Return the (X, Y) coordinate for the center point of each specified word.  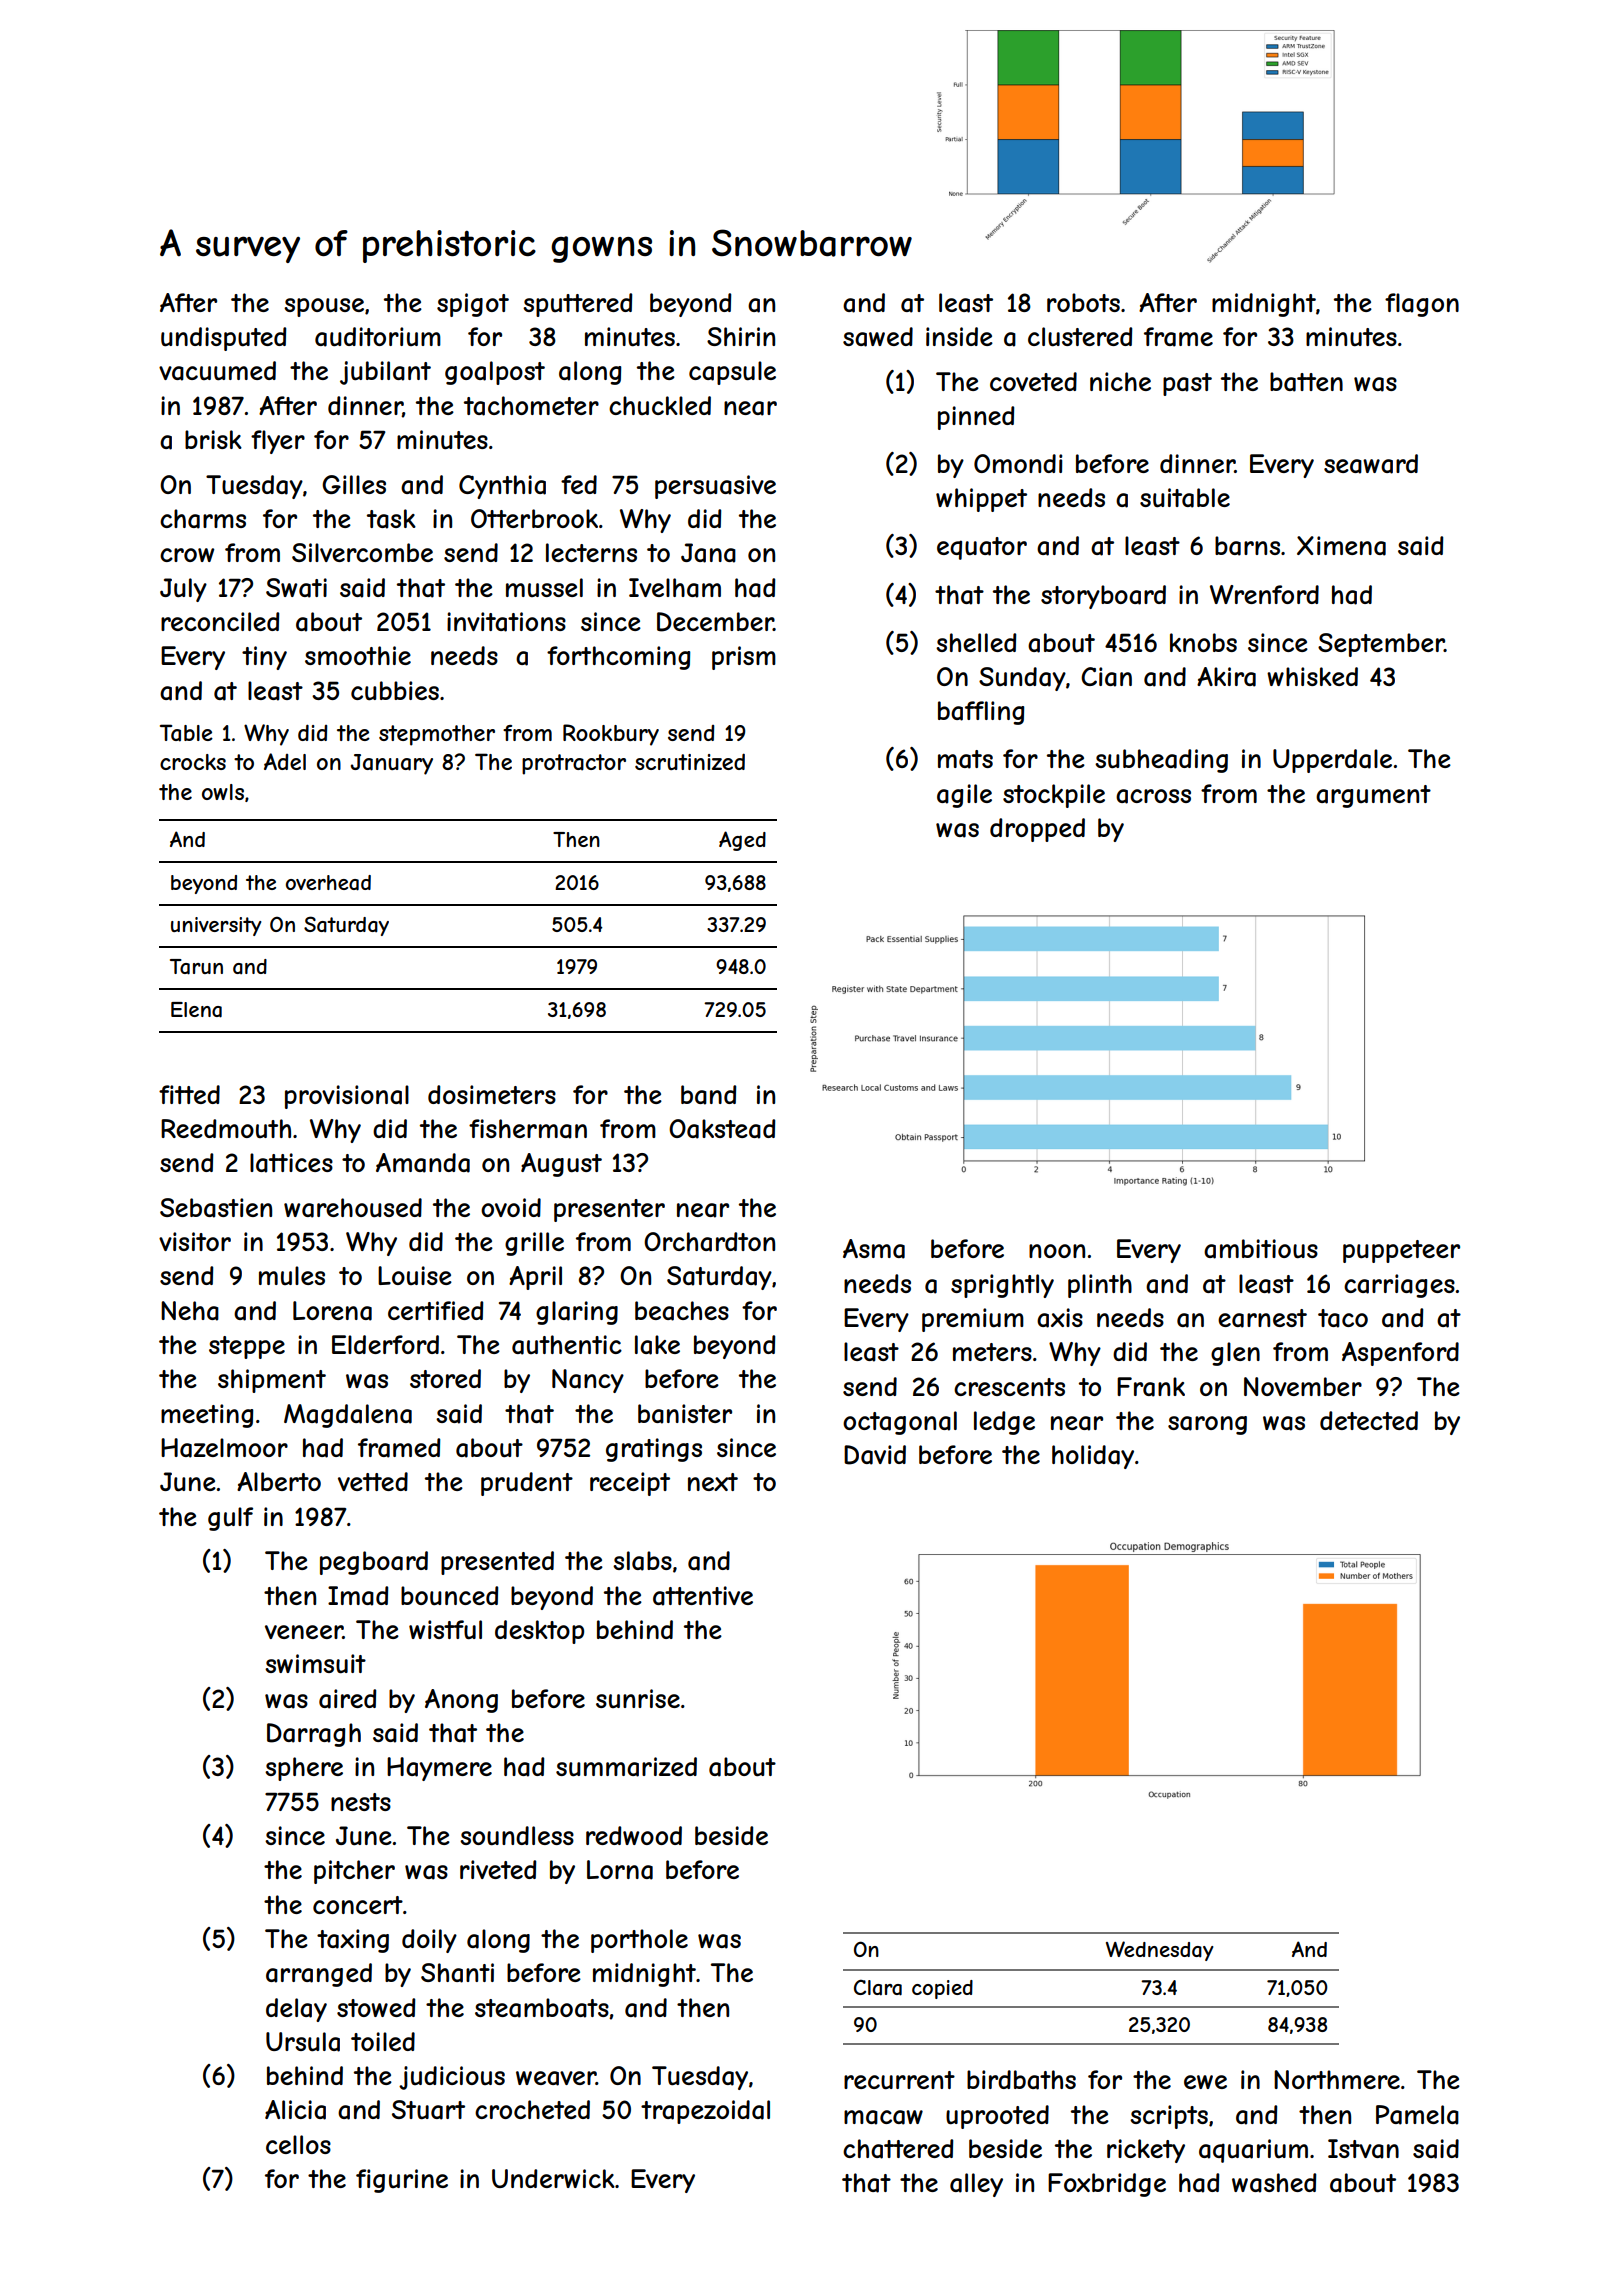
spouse (324, 307)
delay (296, 2010)
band (708, 1095)
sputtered (577, 305)
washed (1274, 2183)
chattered (898, 2149)
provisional (347, 1097)
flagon (1422, 305)
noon (1057, 1251)
